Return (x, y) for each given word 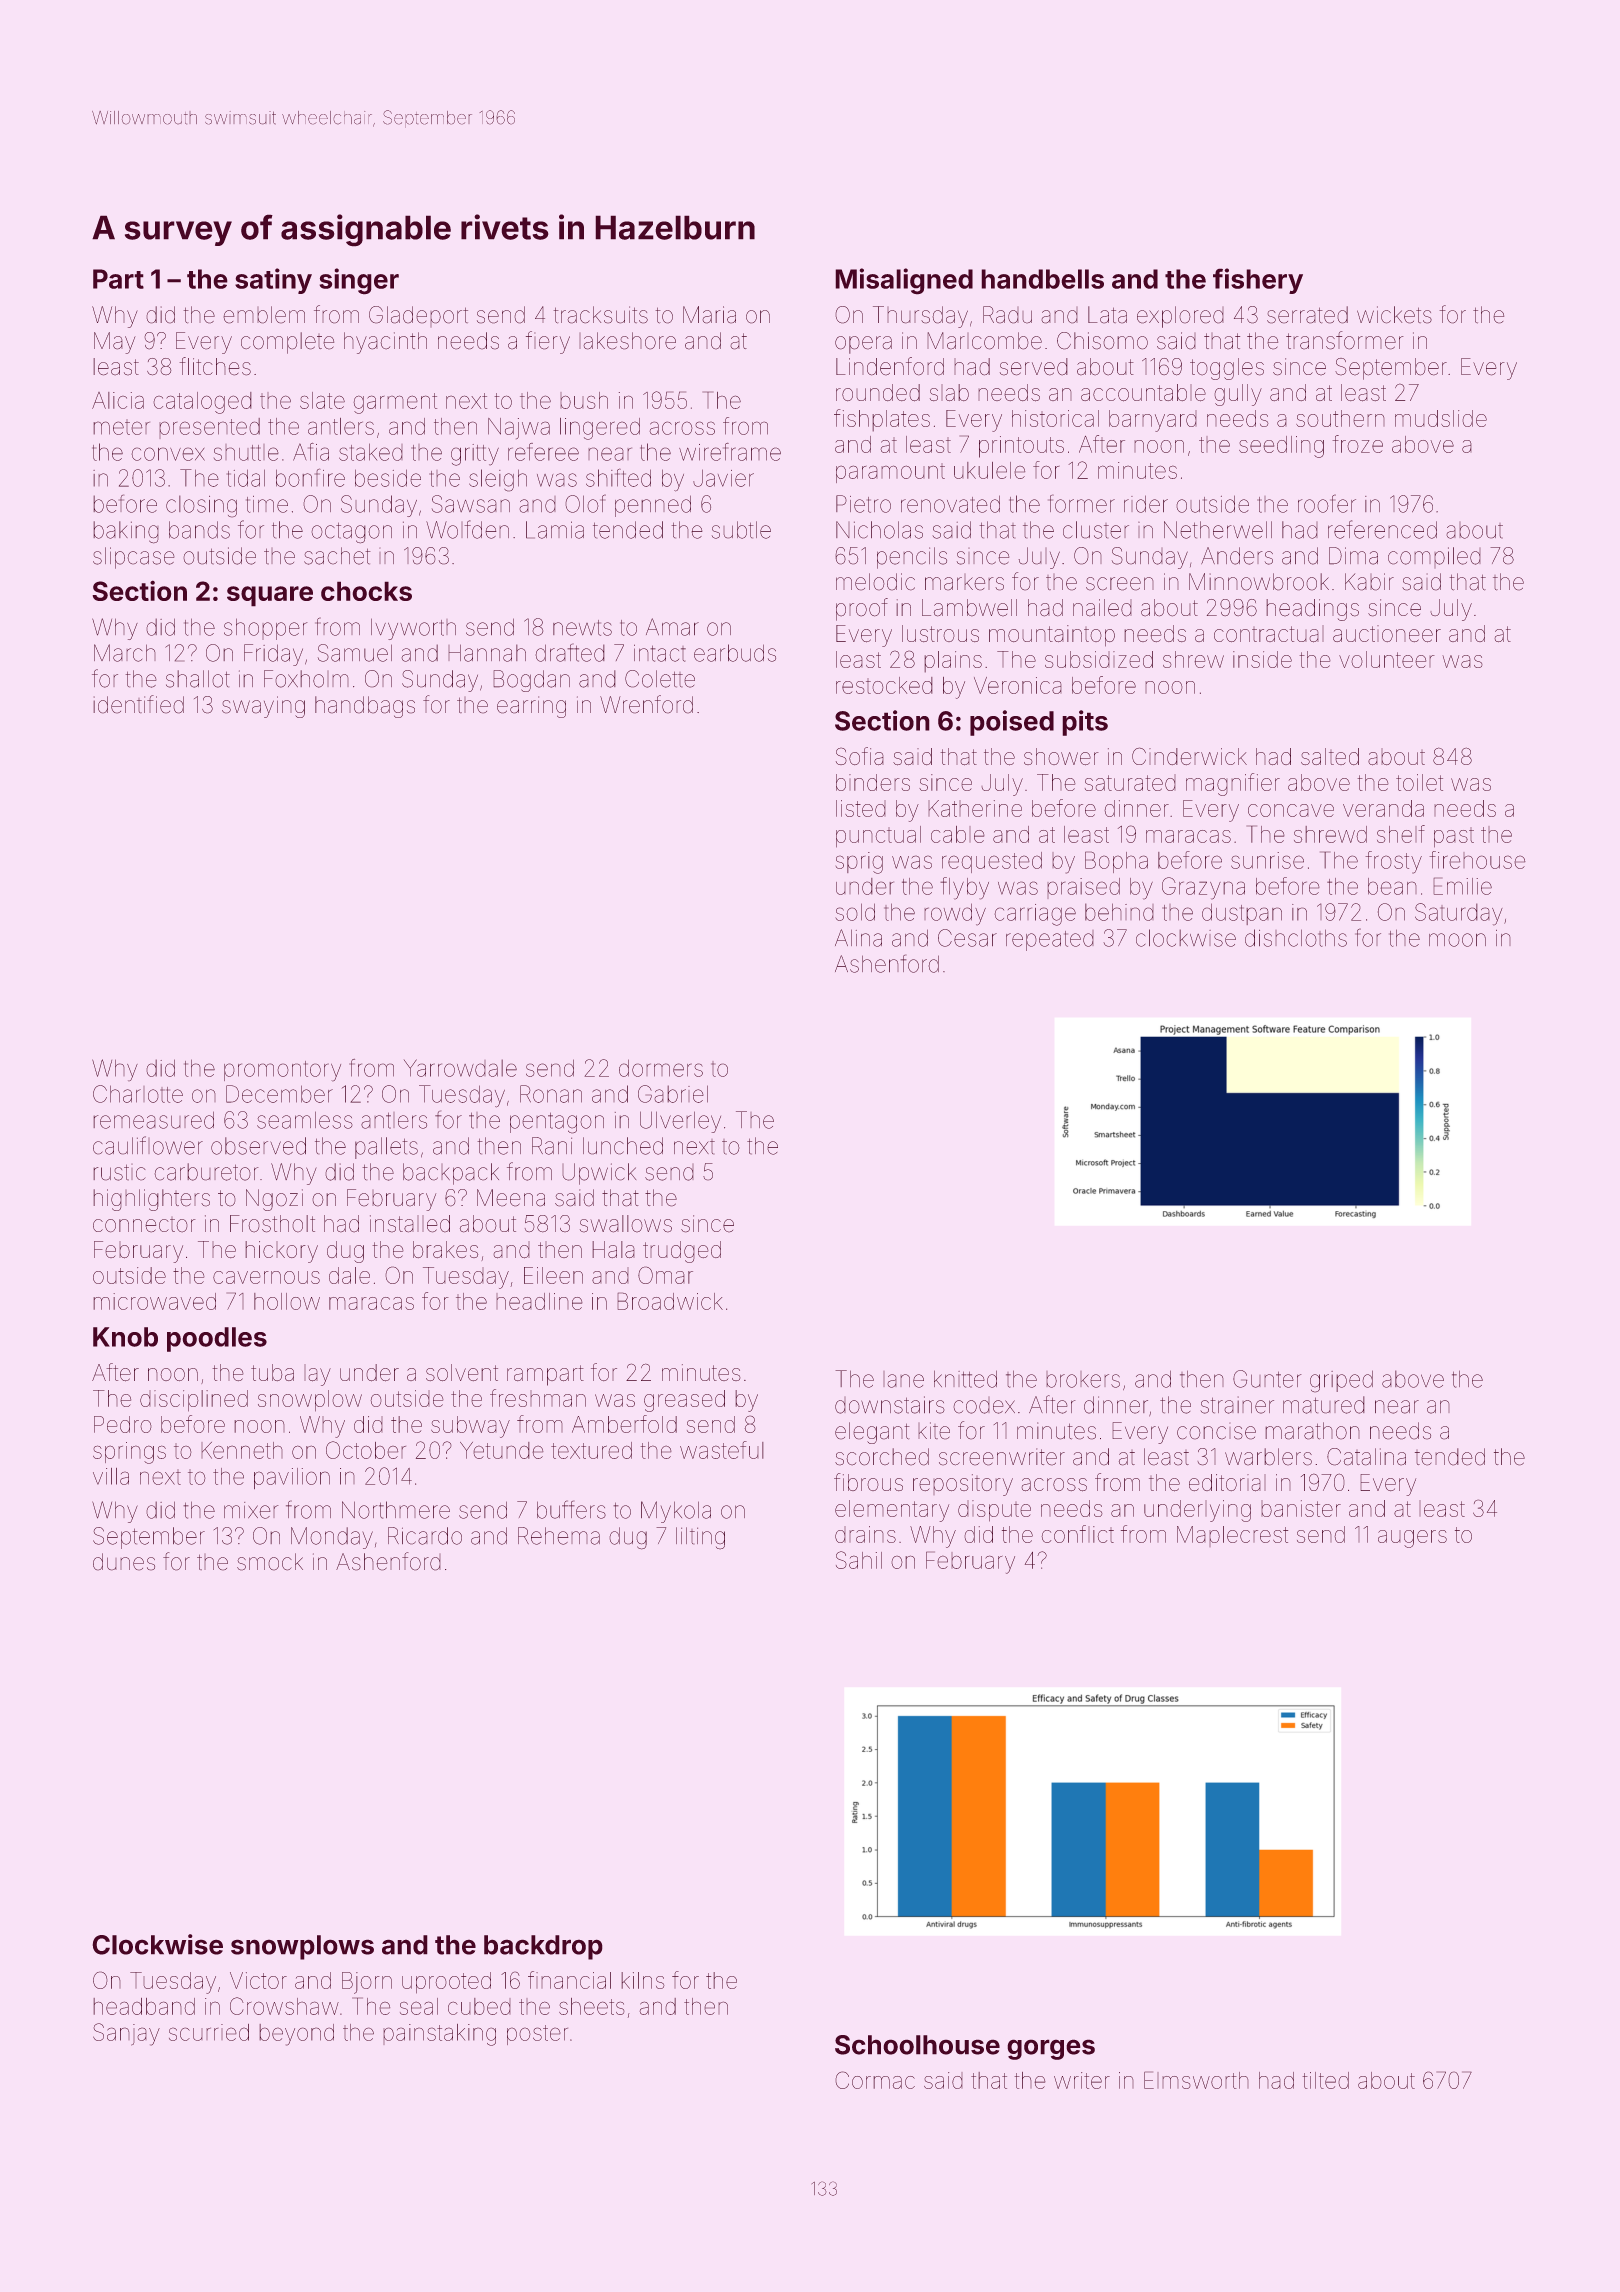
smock (270, 1562)
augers (1412, 1539)
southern (1340, 418)
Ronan (551, 1094)
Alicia (118, 400)
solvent (462, 1372)
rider (1146, 504)
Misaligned (904, 281)
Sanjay (126, 2034)
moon (1457, 940)
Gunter (1267, 1379)
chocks (366, 591)
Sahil (859, 1560)
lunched (623, 1146)
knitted (965, 1379)
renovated (950, 504)
